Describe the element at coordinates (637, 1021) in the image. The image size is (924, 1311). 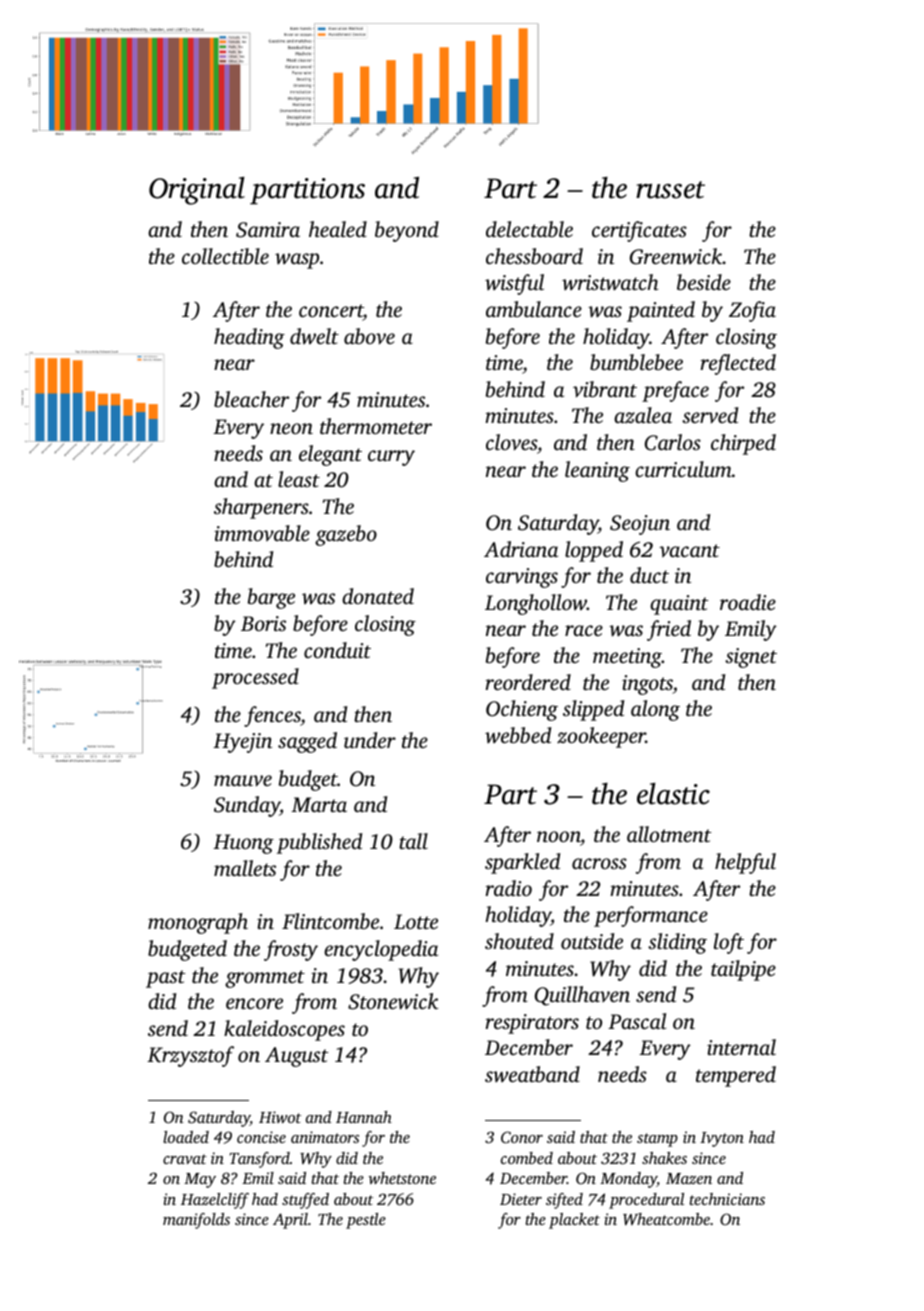
I see `Pascal` at that location.
